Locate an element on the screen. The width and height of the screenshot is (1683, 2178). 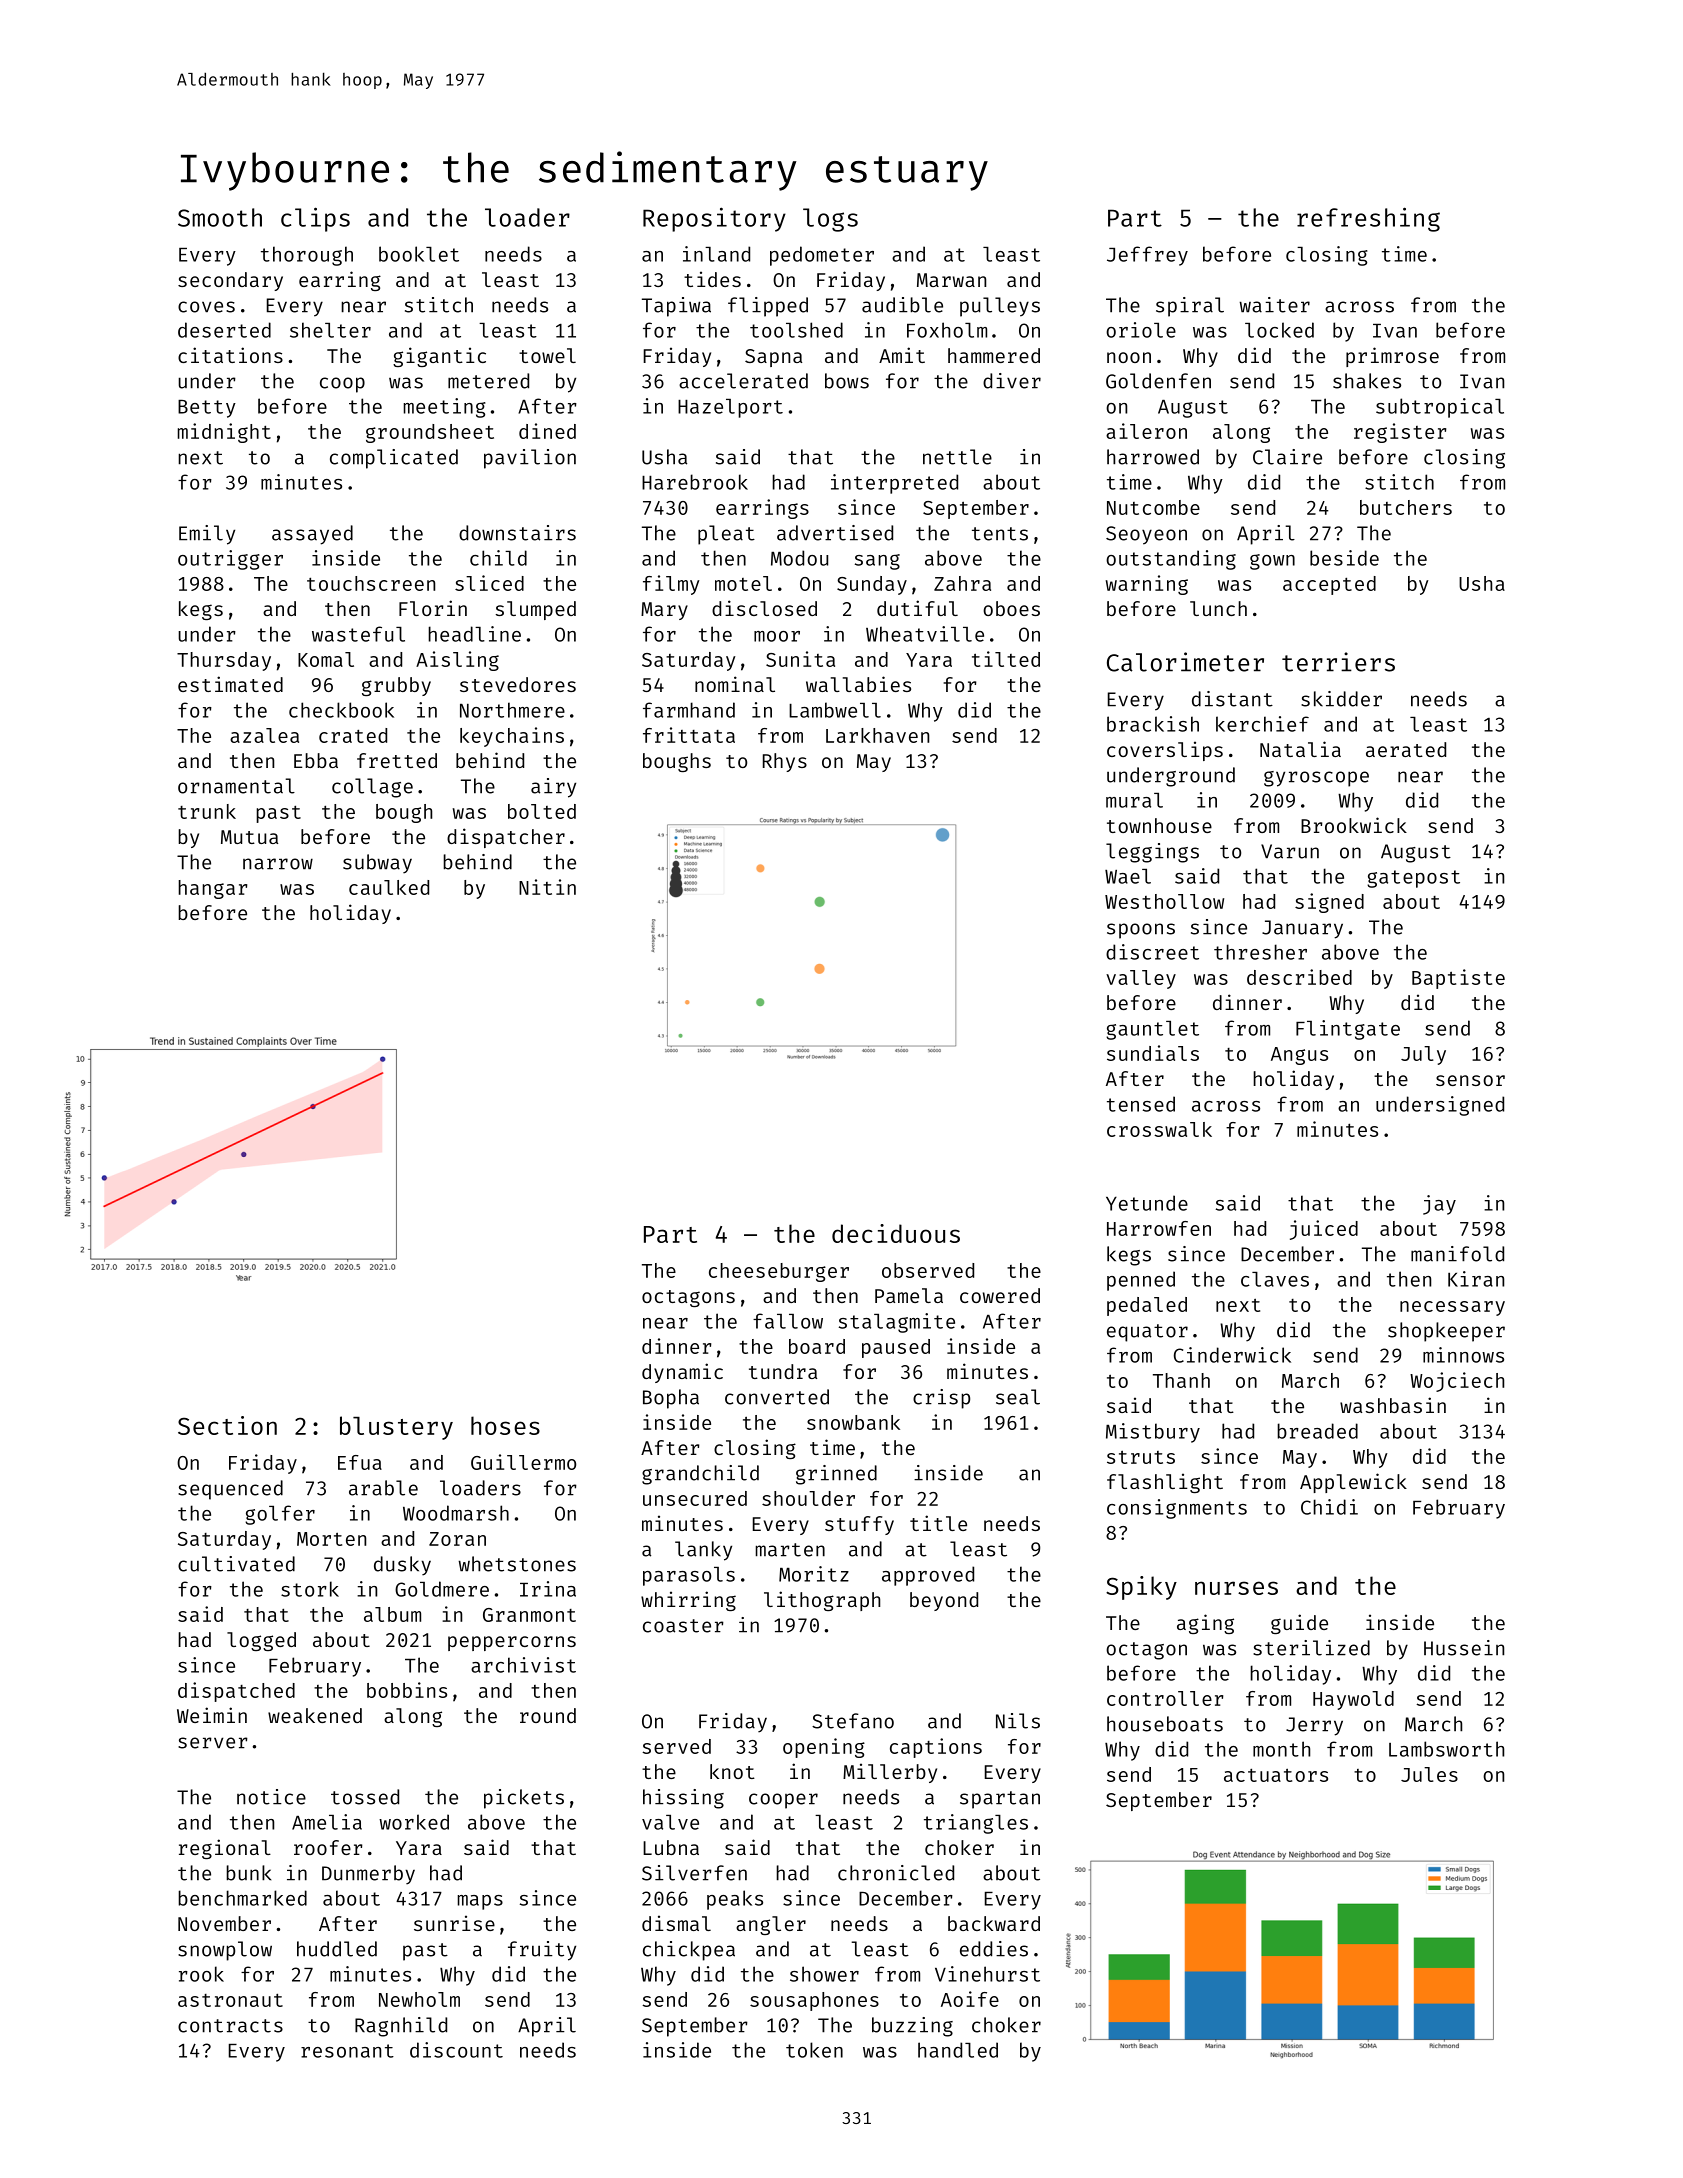
blustery is located at coordinates (396, 1428).
